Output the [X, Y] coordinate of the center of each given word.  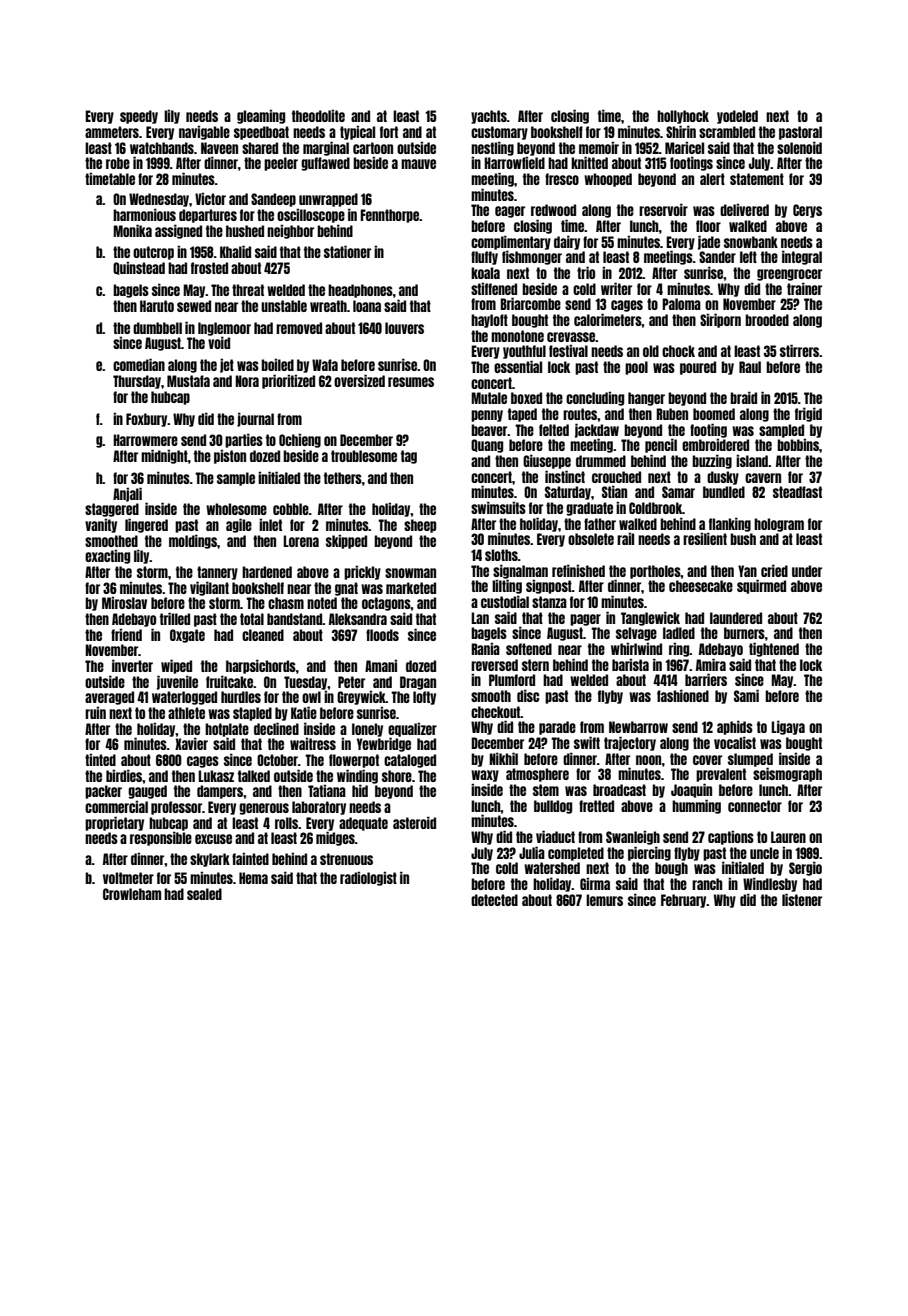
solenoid [799, 147]
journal [255, 419]
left [748, 257]
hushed [245, 231]
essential [518, 366]
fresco [562, 179]
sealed [204, 894]
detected [494, 900]
